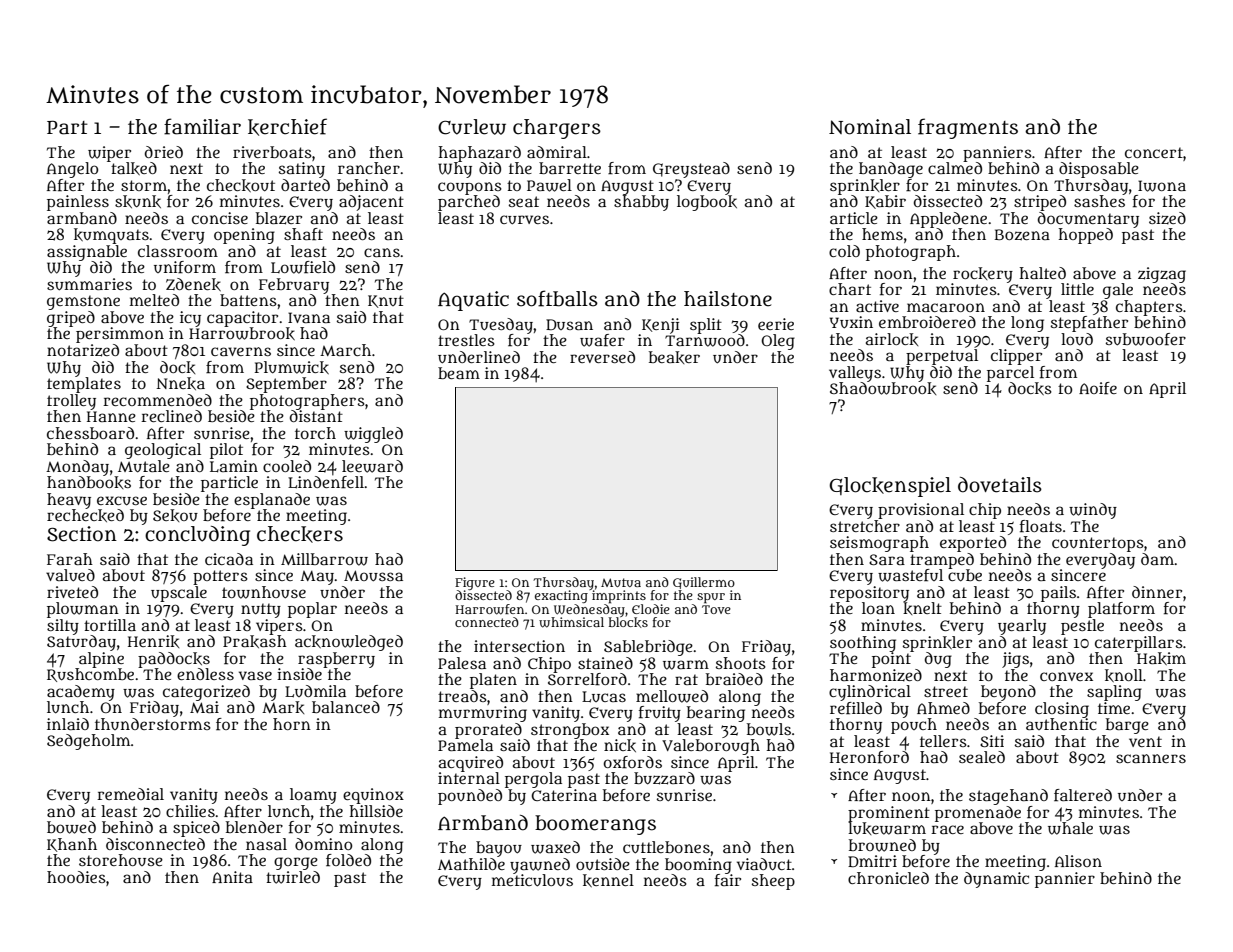 The width and height of the screenshot is (1233, 952). I want to click on alpine, so click(101, 660).
